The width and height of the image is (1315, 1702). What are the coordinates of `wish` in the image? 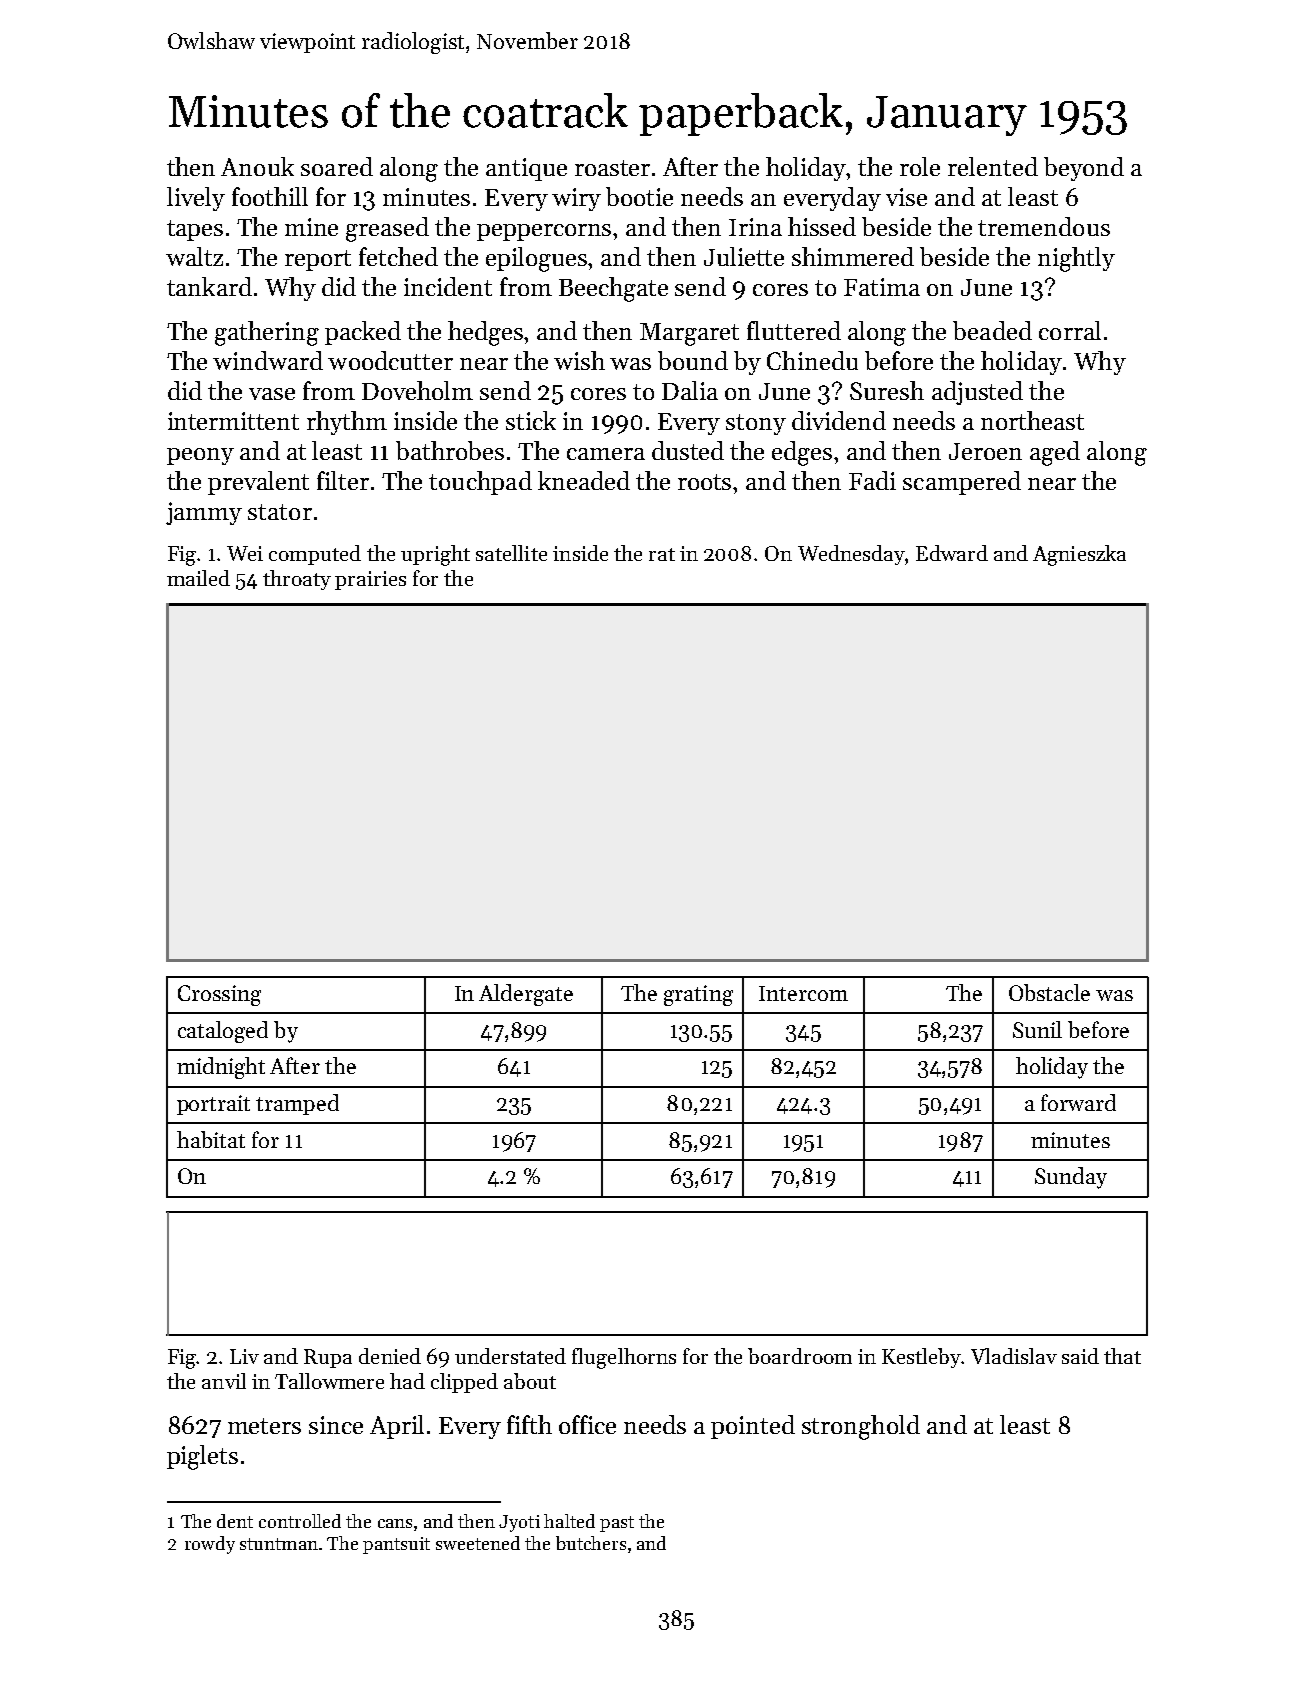 It's located at (579, 360).
